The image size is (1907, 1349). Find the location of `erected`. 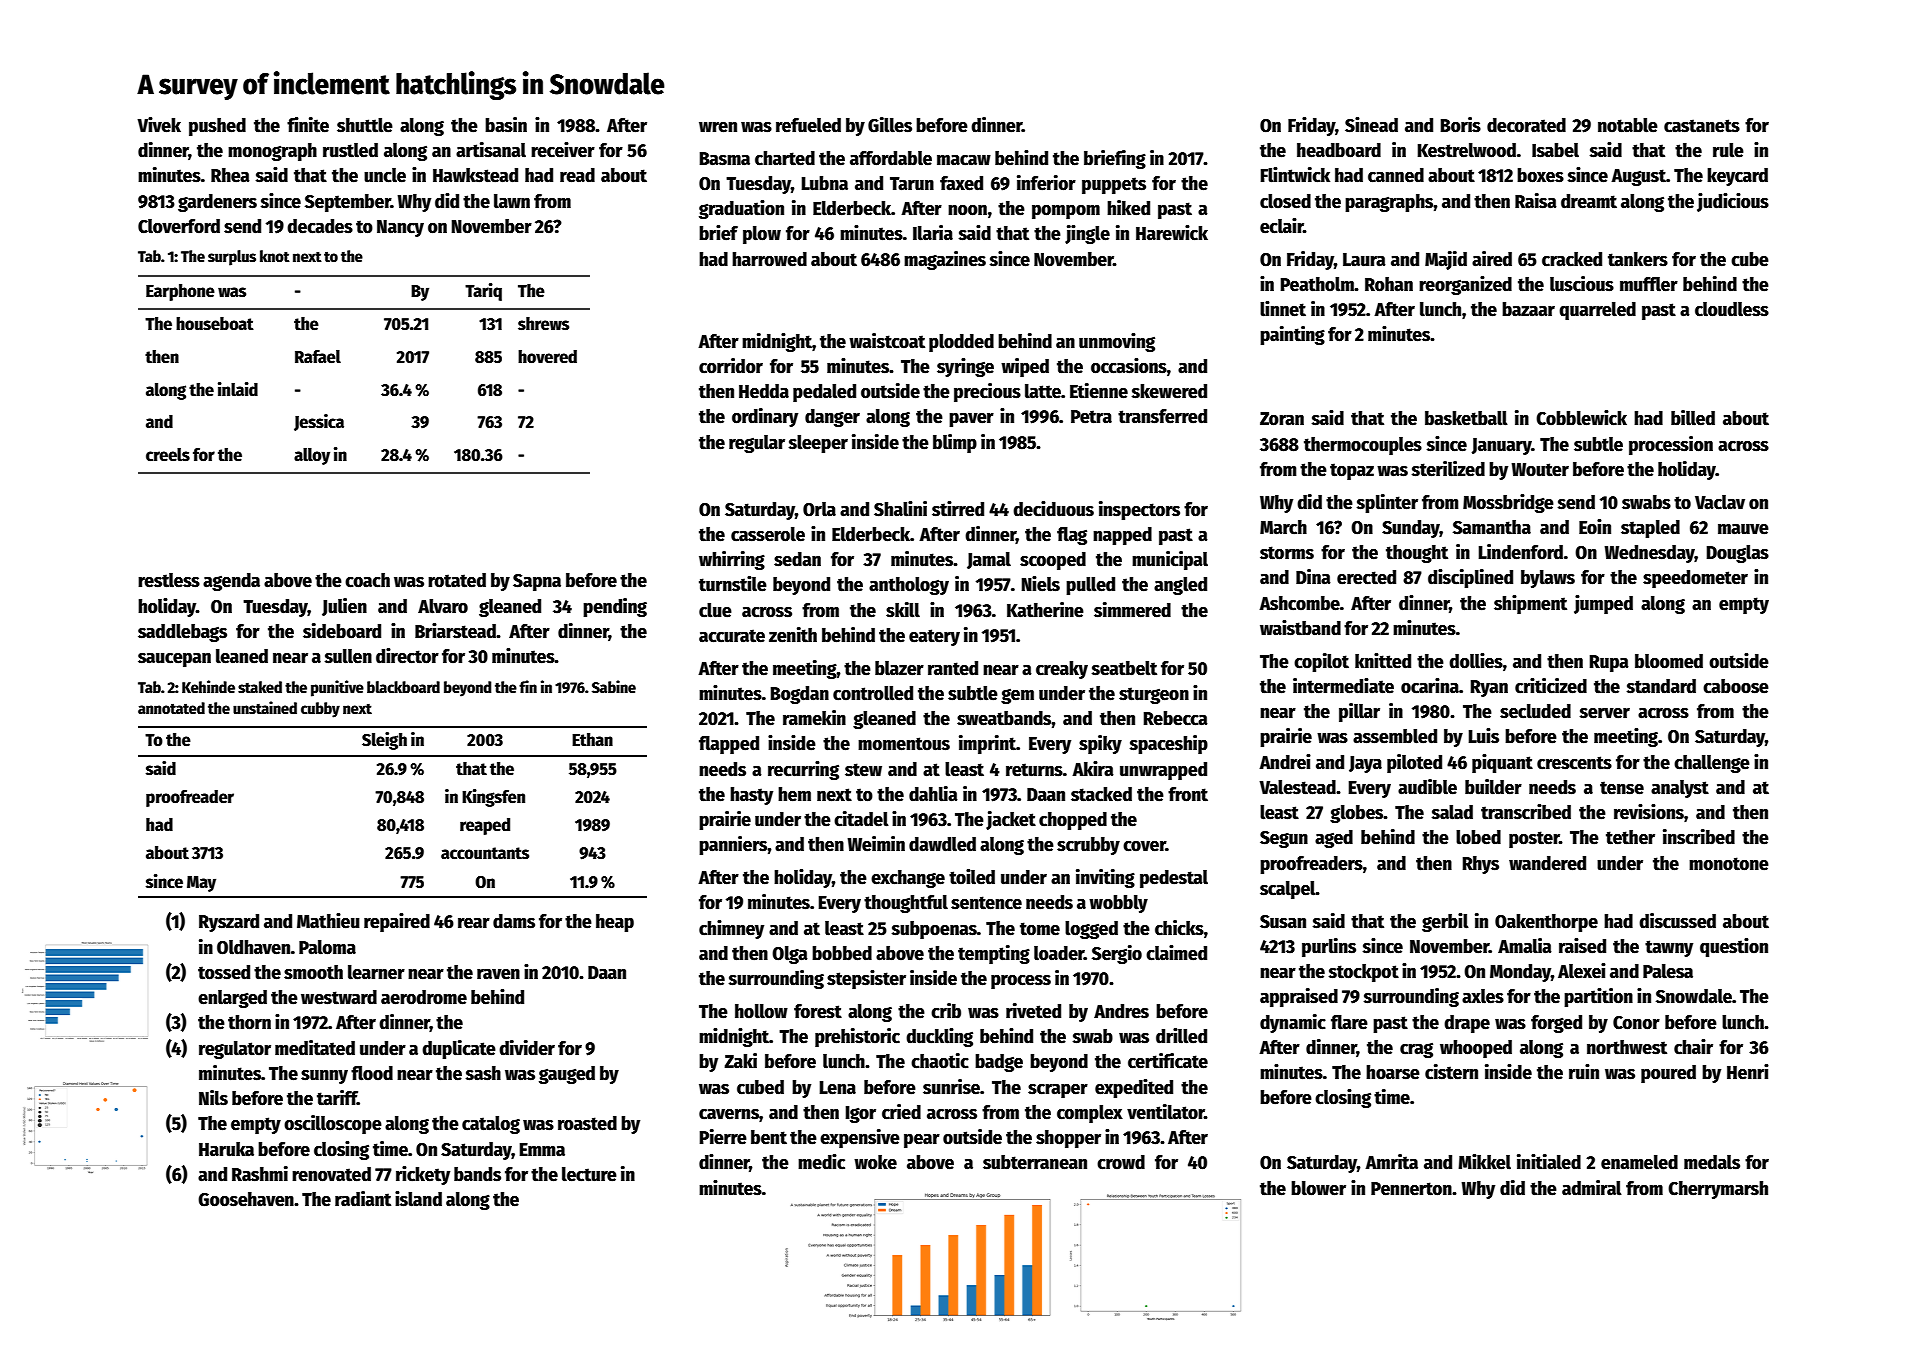

erected is located at coordinates (1366, 577).
